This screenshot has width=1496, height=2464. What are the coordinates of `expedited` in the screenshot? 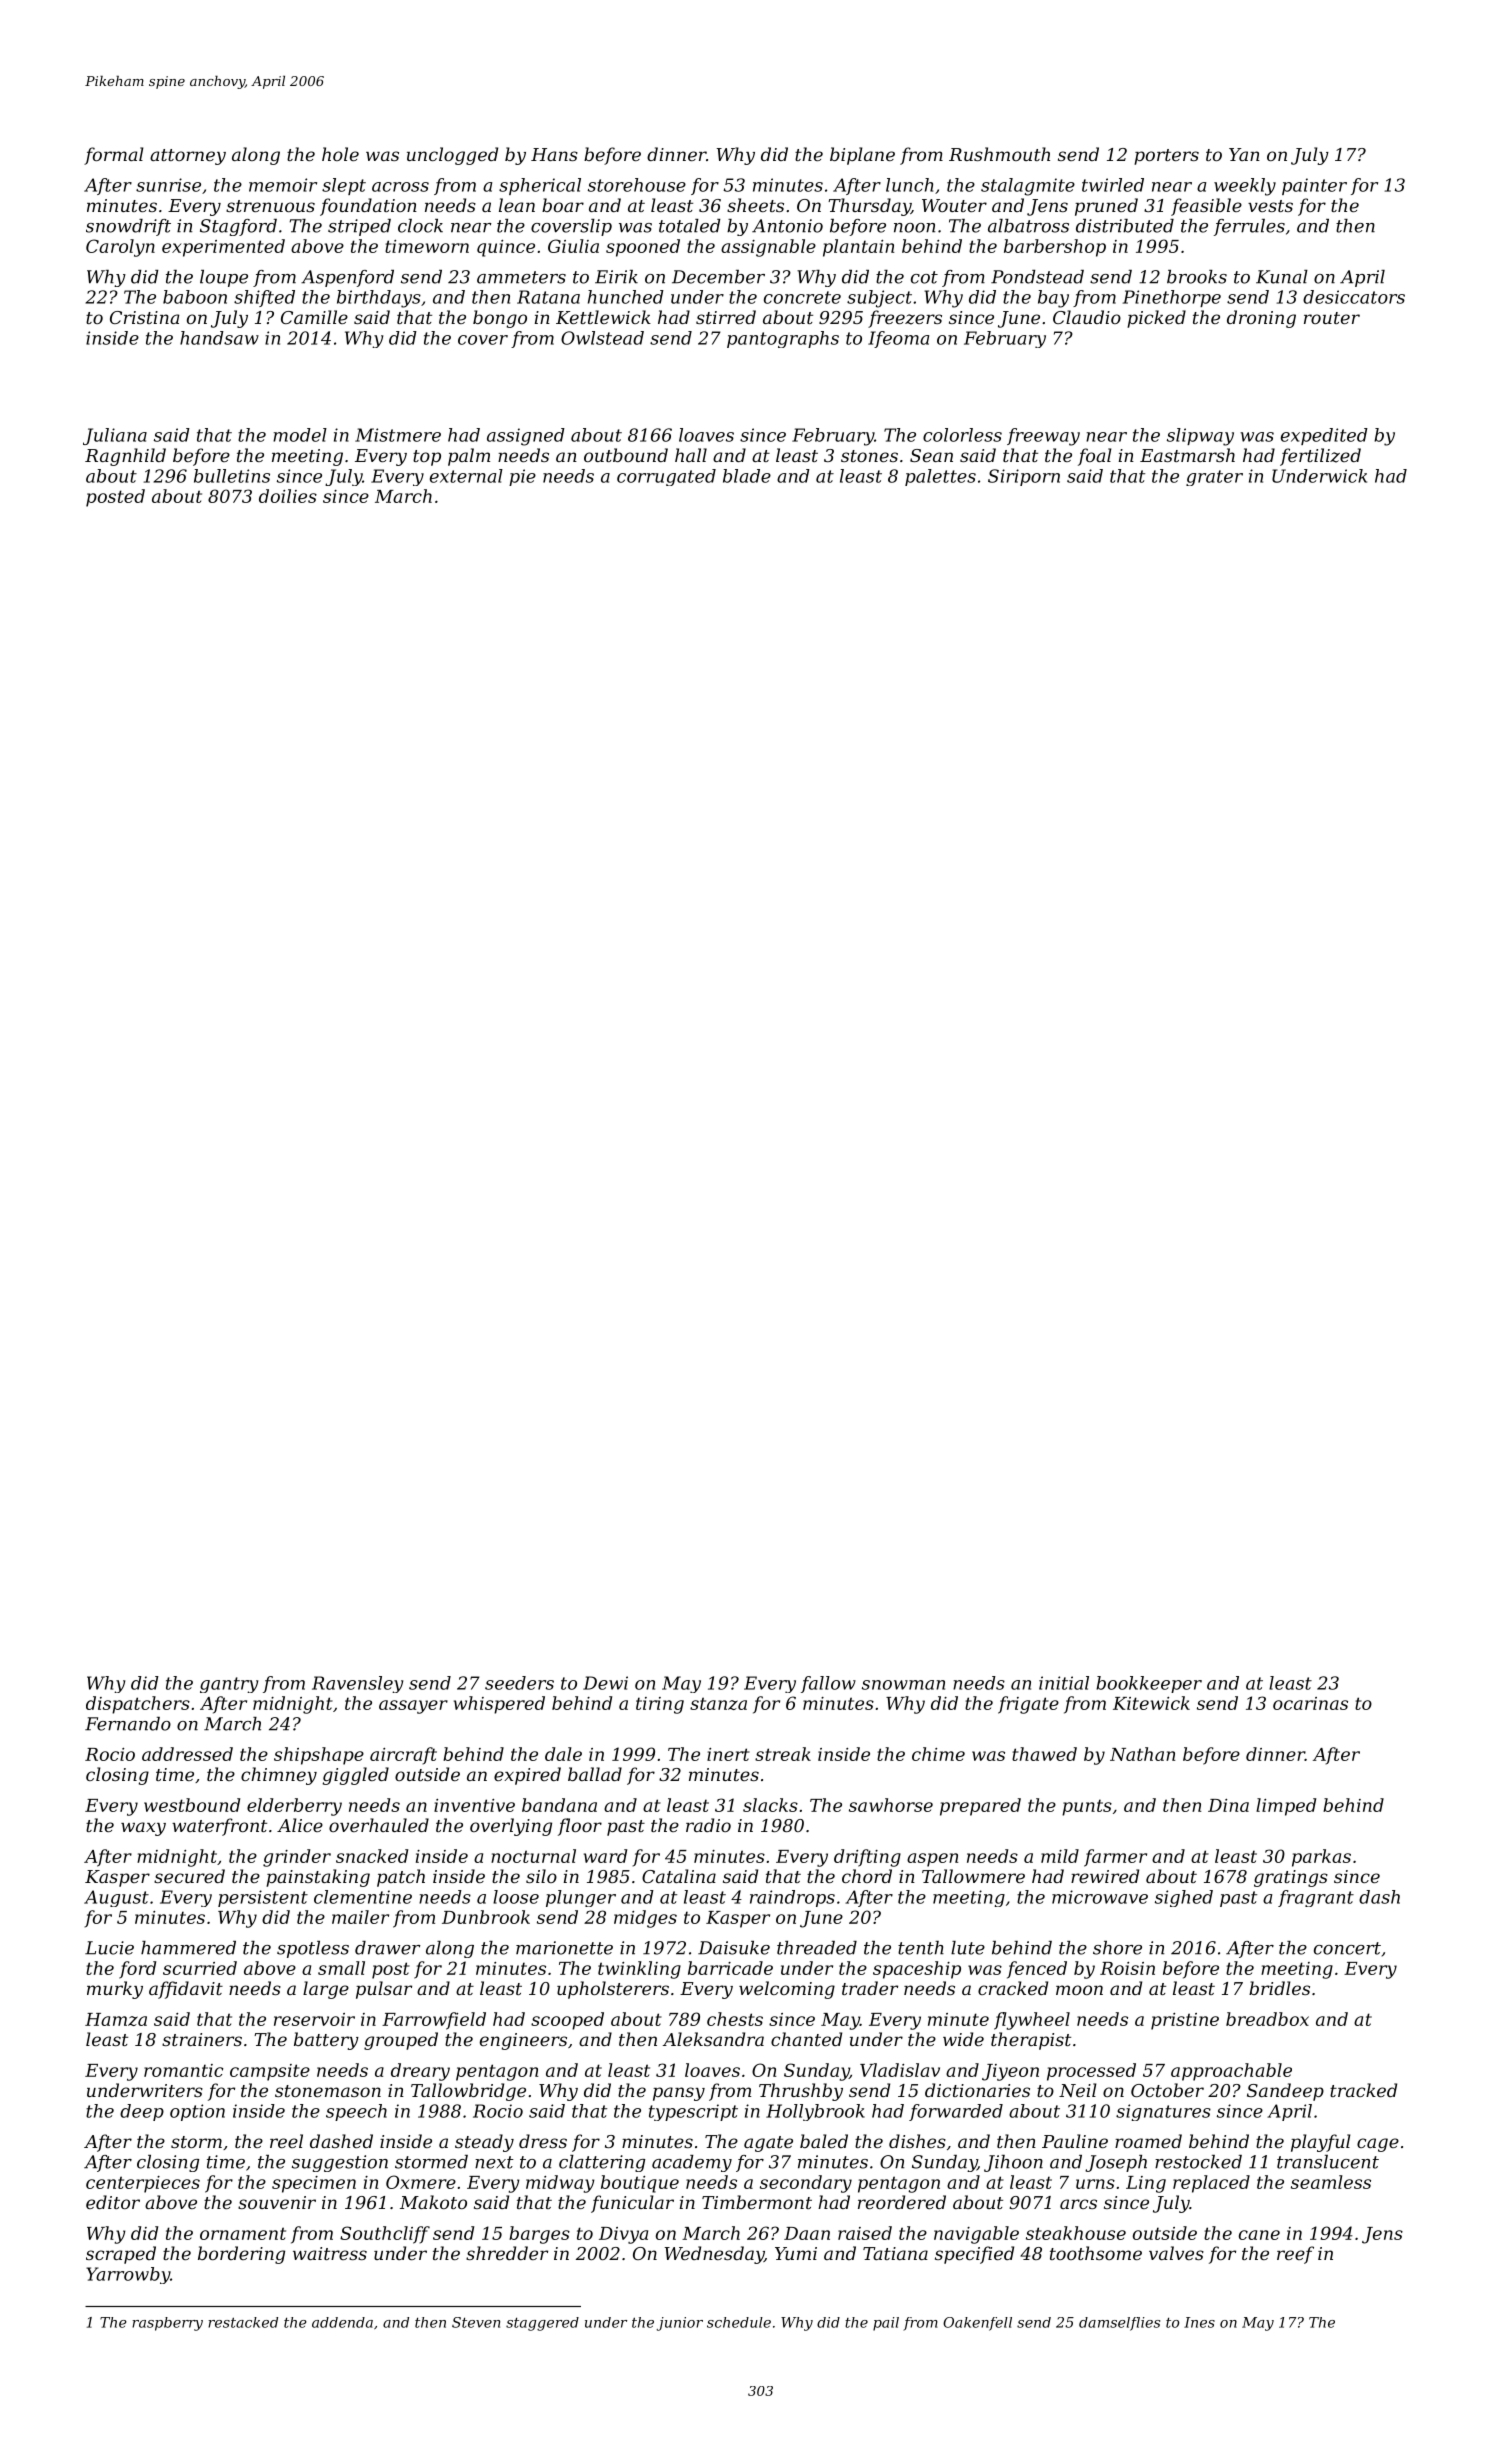 It's located at (1324, 436).
